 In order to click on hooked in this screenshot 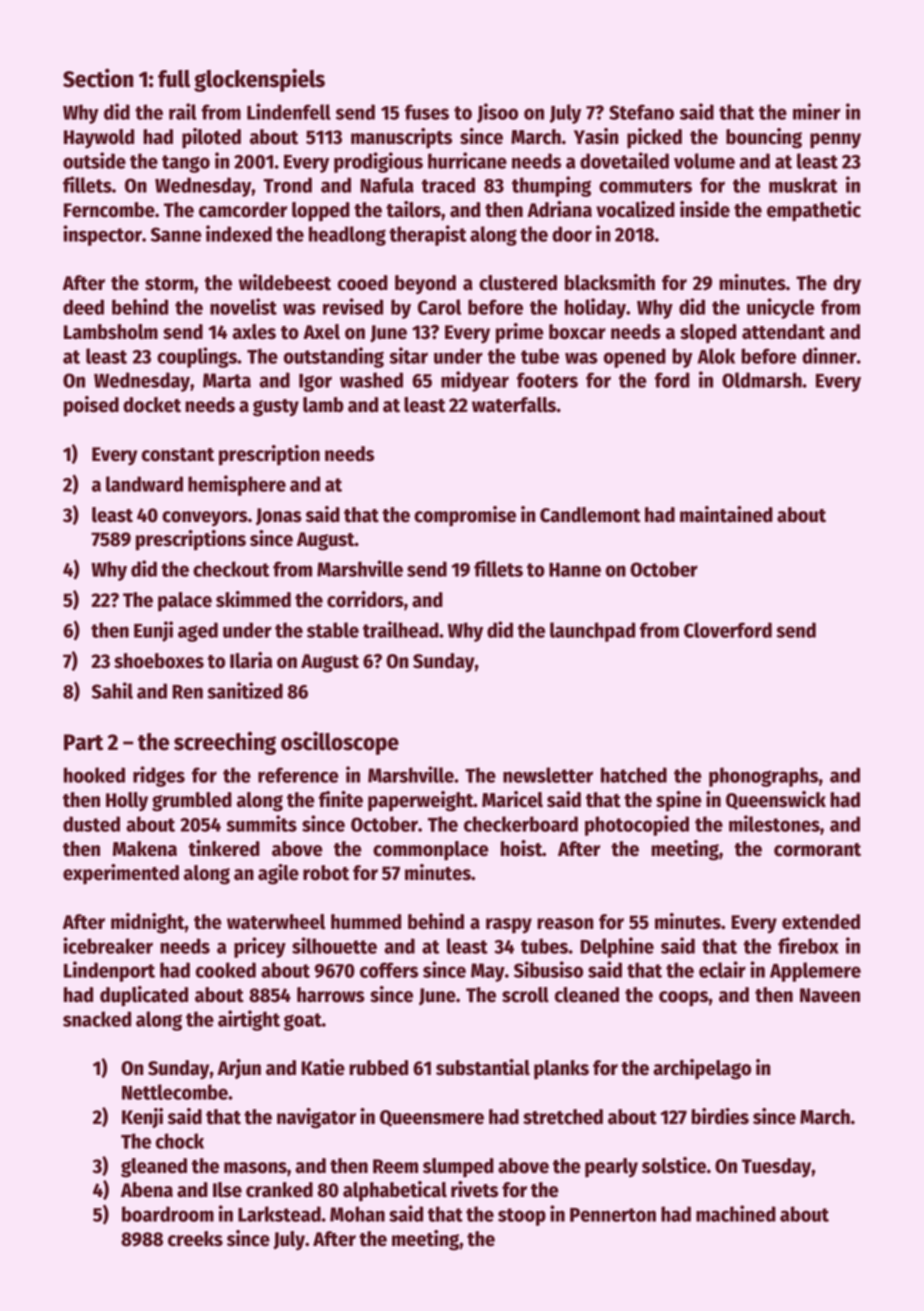, I will do `click(94, 775)`.
